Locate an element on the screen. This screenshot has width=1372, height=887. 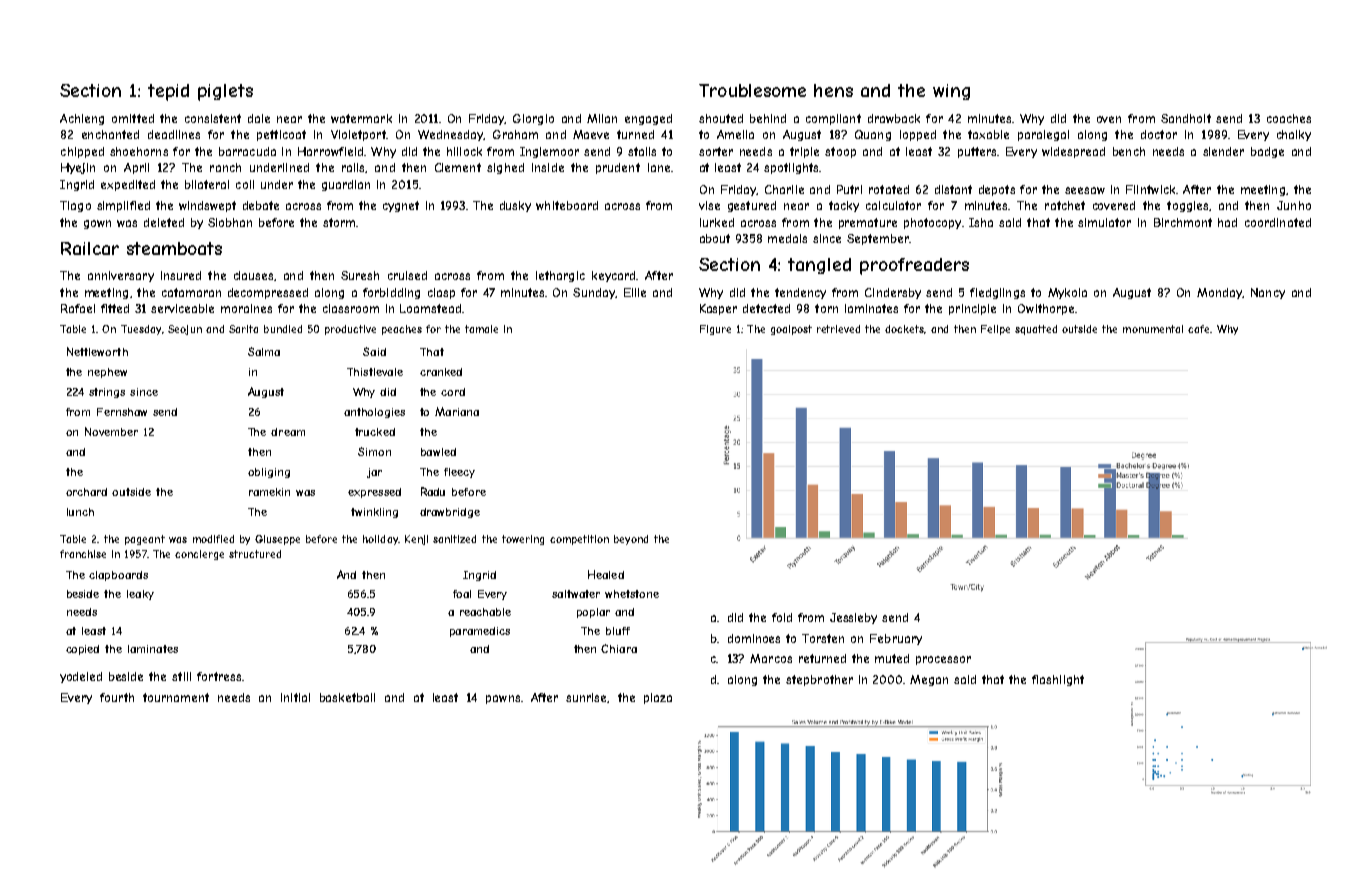
guardian is located at coordinates (346, 185).
